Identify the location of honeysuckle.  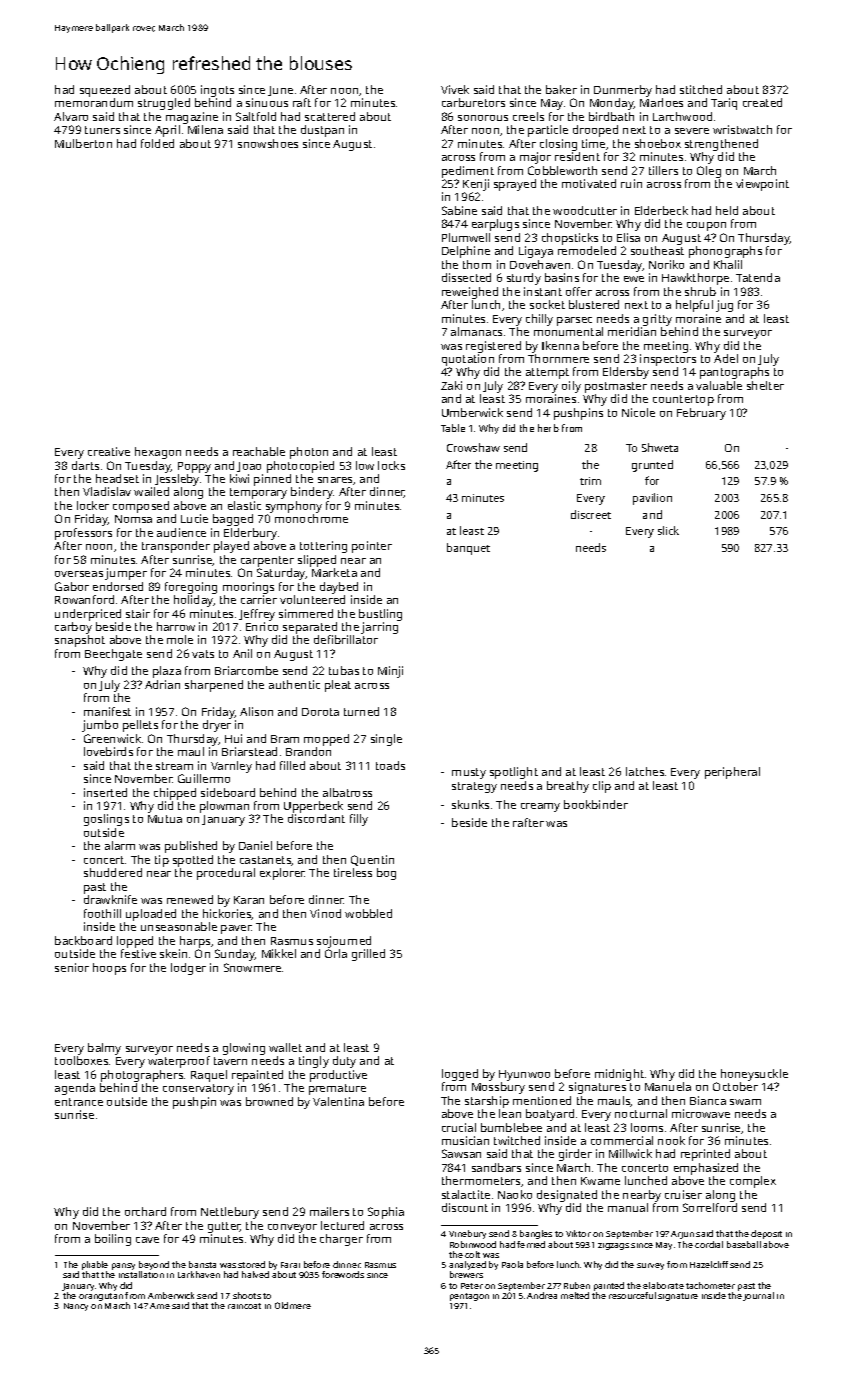
(754, 1075).
